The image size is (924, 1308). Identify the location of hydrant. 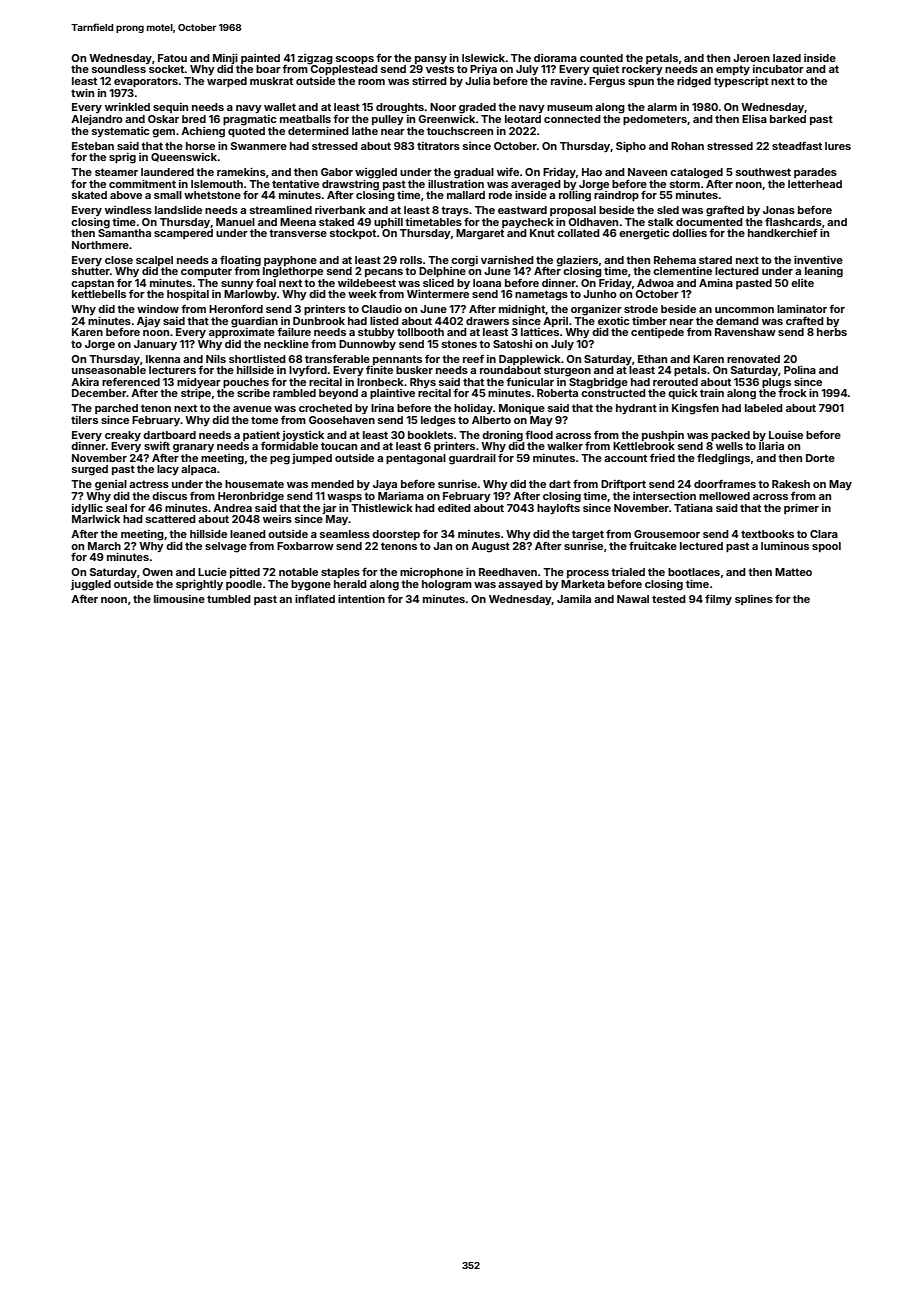
(636, 409).
